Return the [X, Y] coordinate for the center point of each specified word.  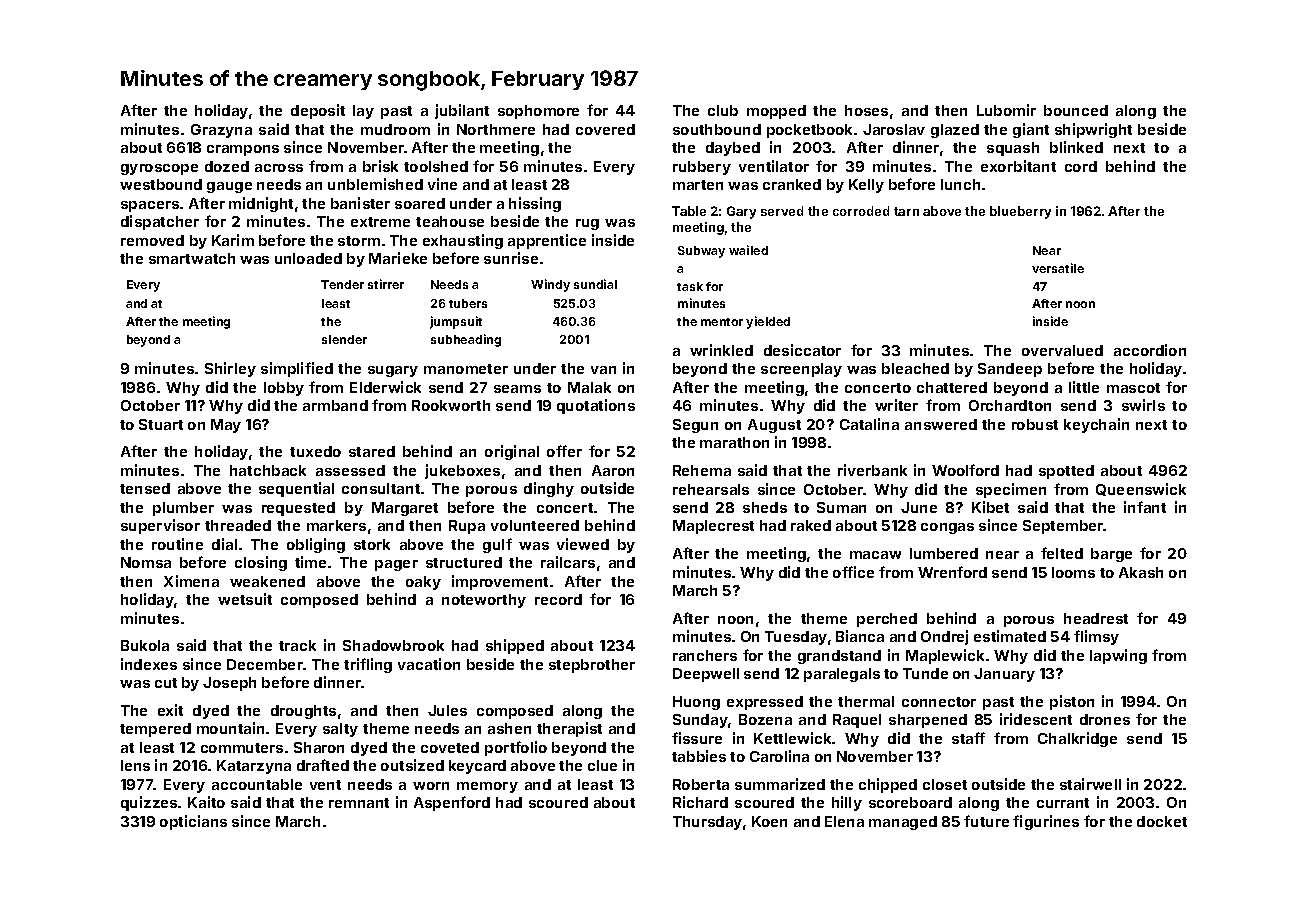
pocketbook [809, 131]
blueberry [1020, 212]
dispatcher [160, 222]
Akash [1141, 572]
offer [564, 451]
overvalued [1062, 350]
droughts [303, 712]
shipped [515, 646]
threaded [238, 525]
